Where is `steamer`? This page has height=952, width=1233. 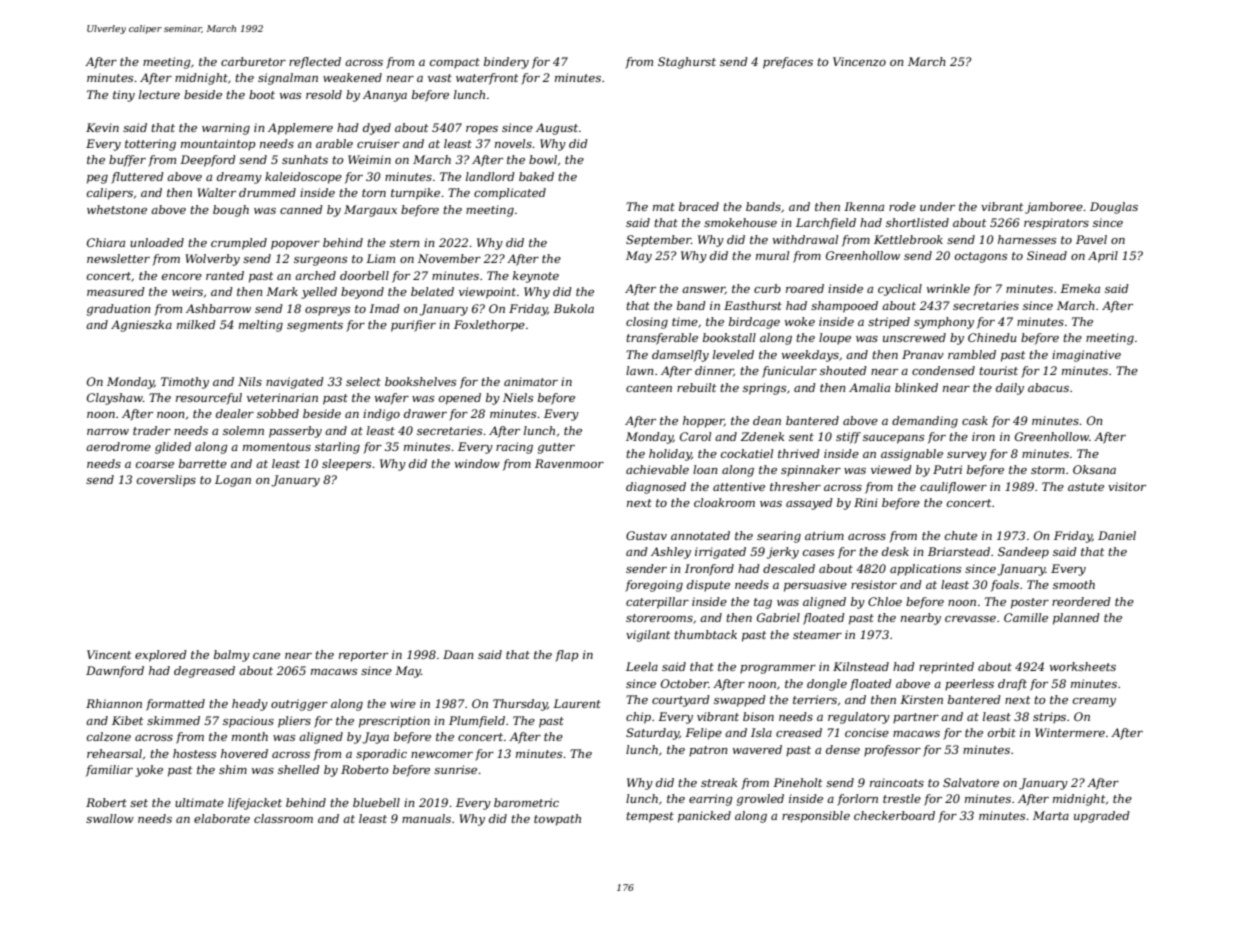
steamer is located at coordinates (817, 635).
